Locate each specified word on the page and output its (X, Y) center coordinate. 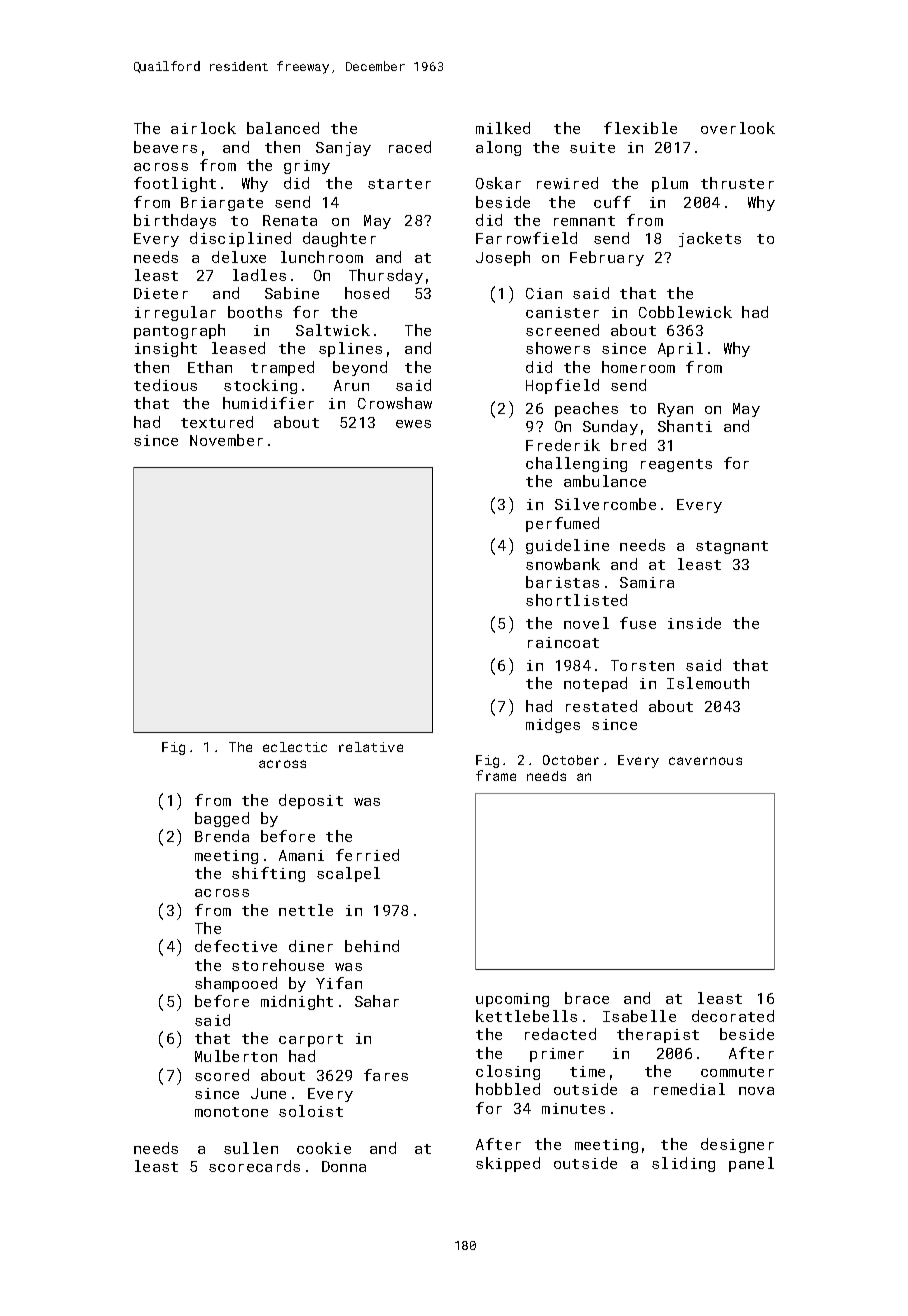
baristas (562, 582)
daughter (339, 239)
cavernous (705, 761)
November (226, 440)
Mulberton (236, 1056)
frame (496, 775)
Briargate (222, 204)
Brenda (222, 836)
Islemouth (708, 683)
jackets (710, 239)
